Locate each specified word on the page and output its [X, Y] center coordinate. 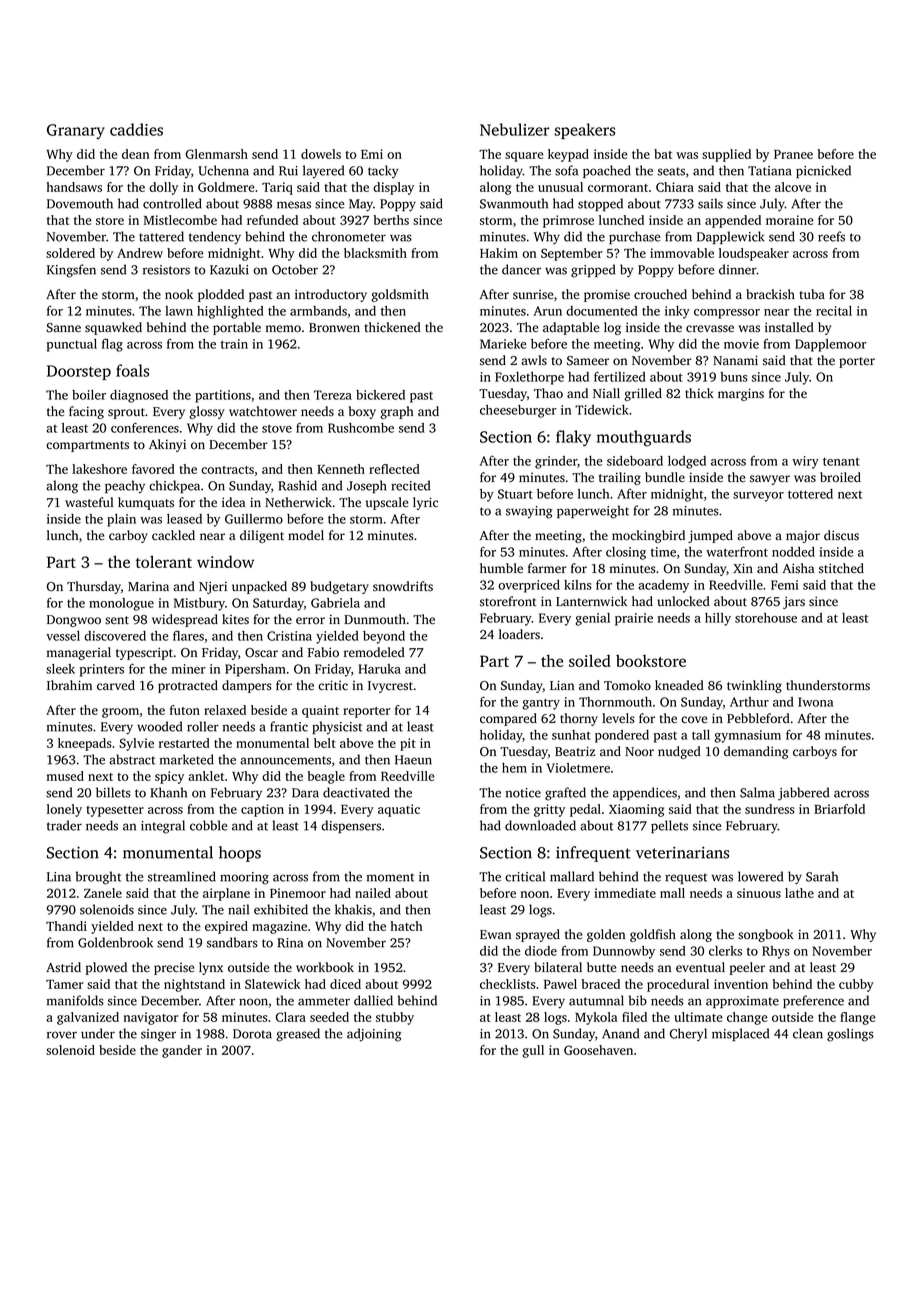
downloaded [540, 825]
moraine [790, 220]
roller [203, 726]
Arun [548, 311]
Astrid [63, 967]
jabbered [803, 794]
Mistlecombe [180, 220]
